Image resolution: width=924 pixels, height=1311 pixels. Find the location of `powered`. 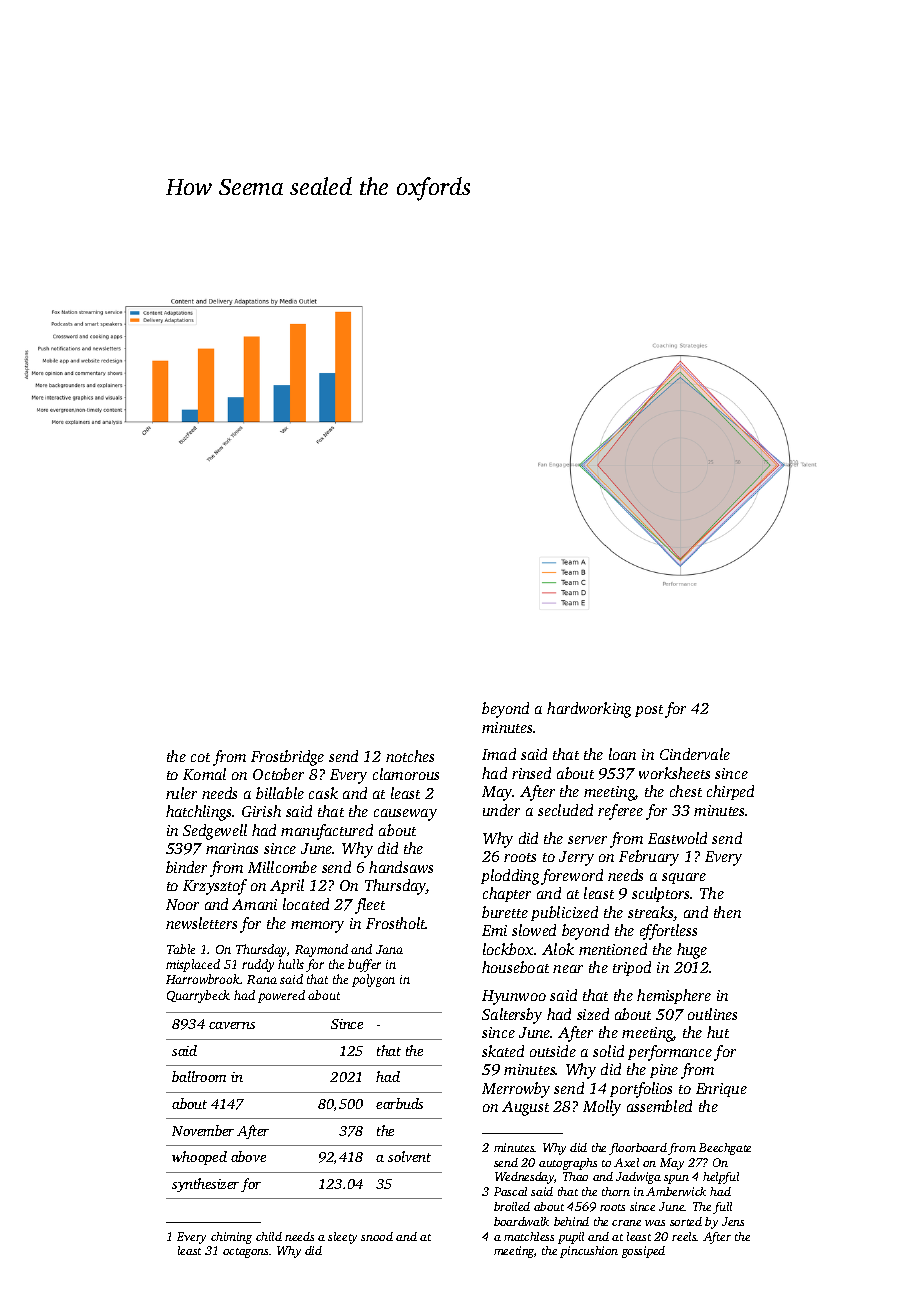

powered is located at coordinates (281, 996).
